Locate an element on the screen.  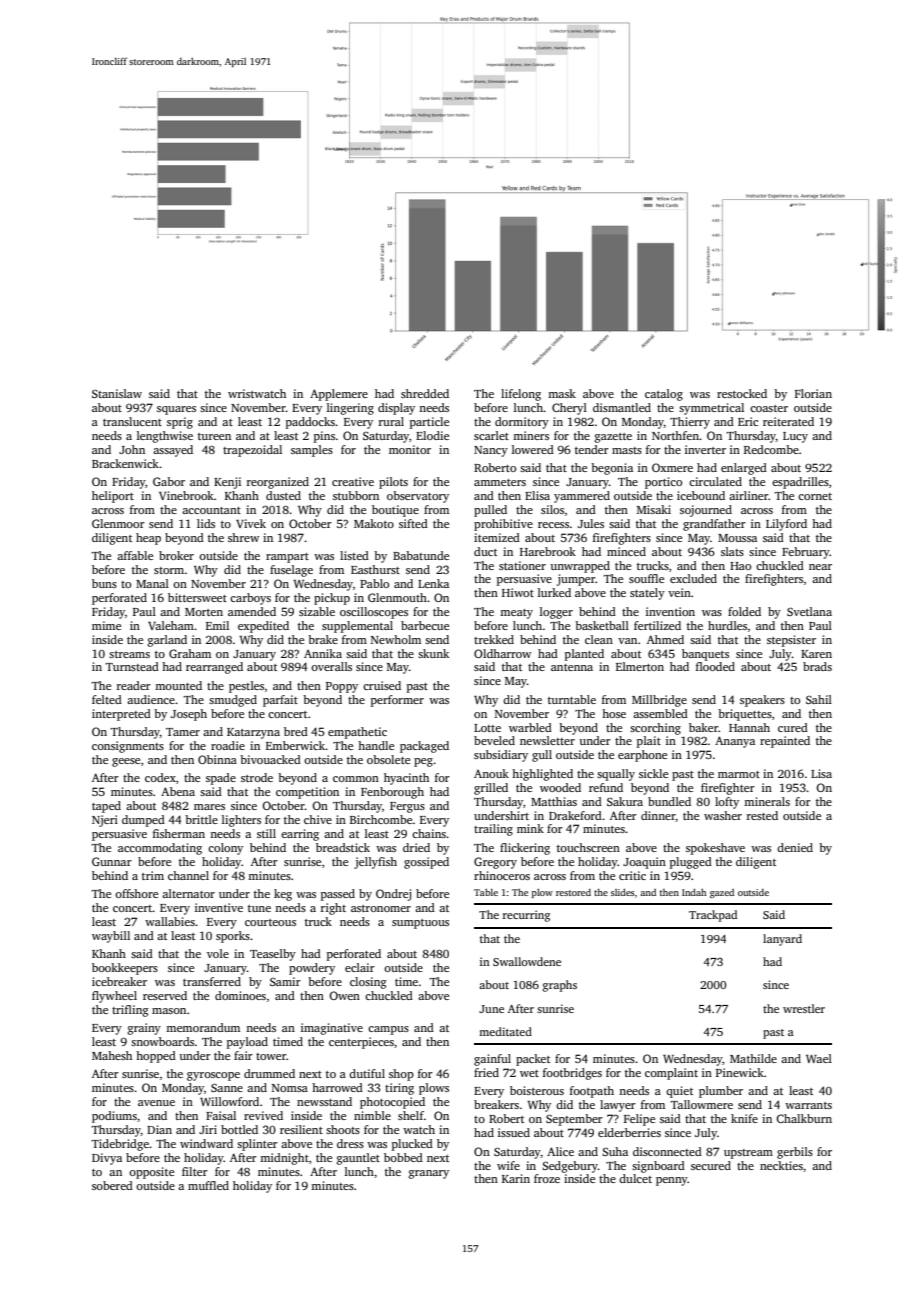
lofty is located at coordinates (727, 803).
